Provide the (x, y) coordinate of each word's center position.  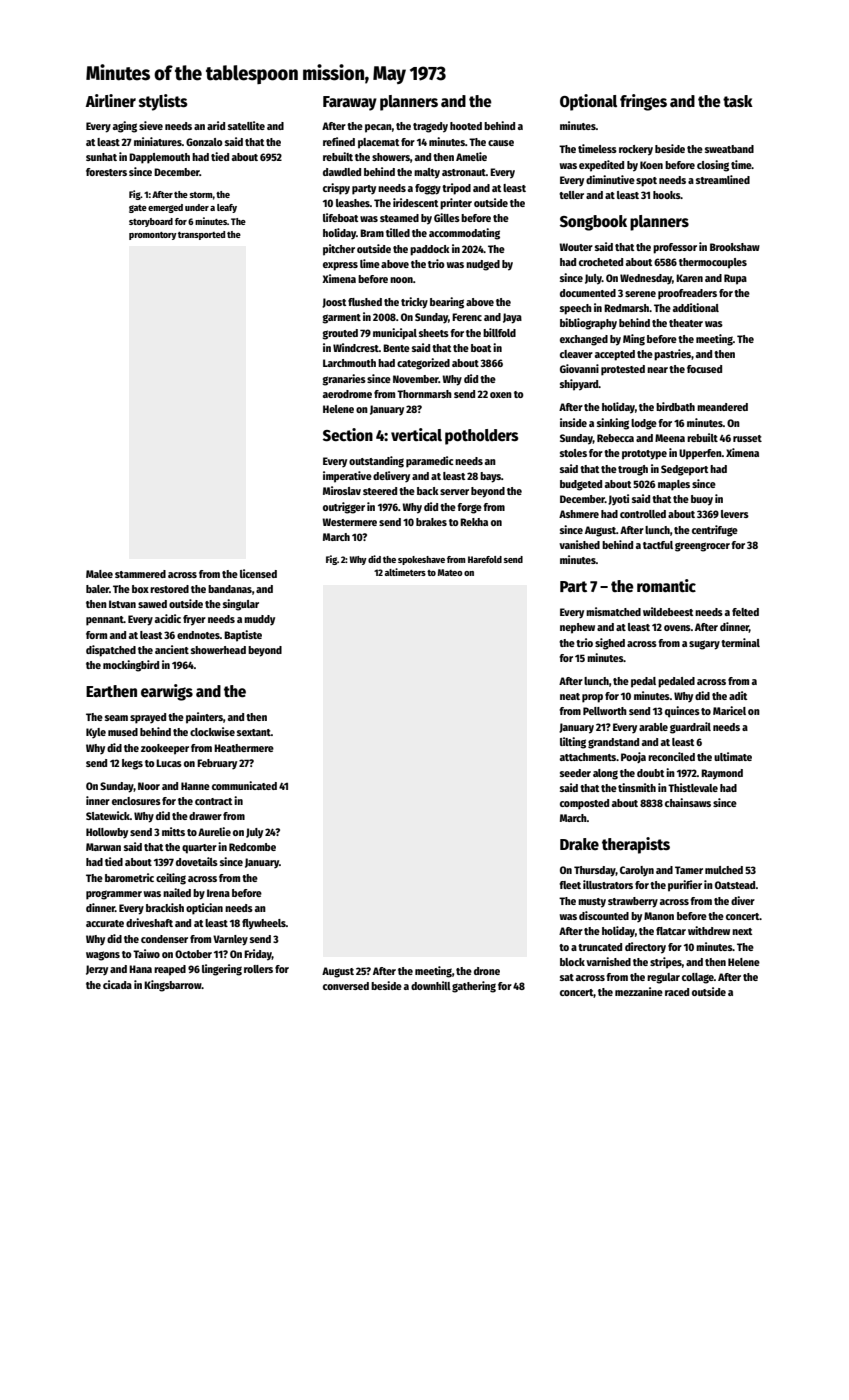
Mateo (450, 572)
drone (487, 971)
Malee (99, 574)
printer (456, 204)
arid (216, 125)
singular (241, 605)
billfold (499, 332)
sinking (613, 424)
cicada (117, 984)
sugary (704, 645)
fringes (643, 102)
